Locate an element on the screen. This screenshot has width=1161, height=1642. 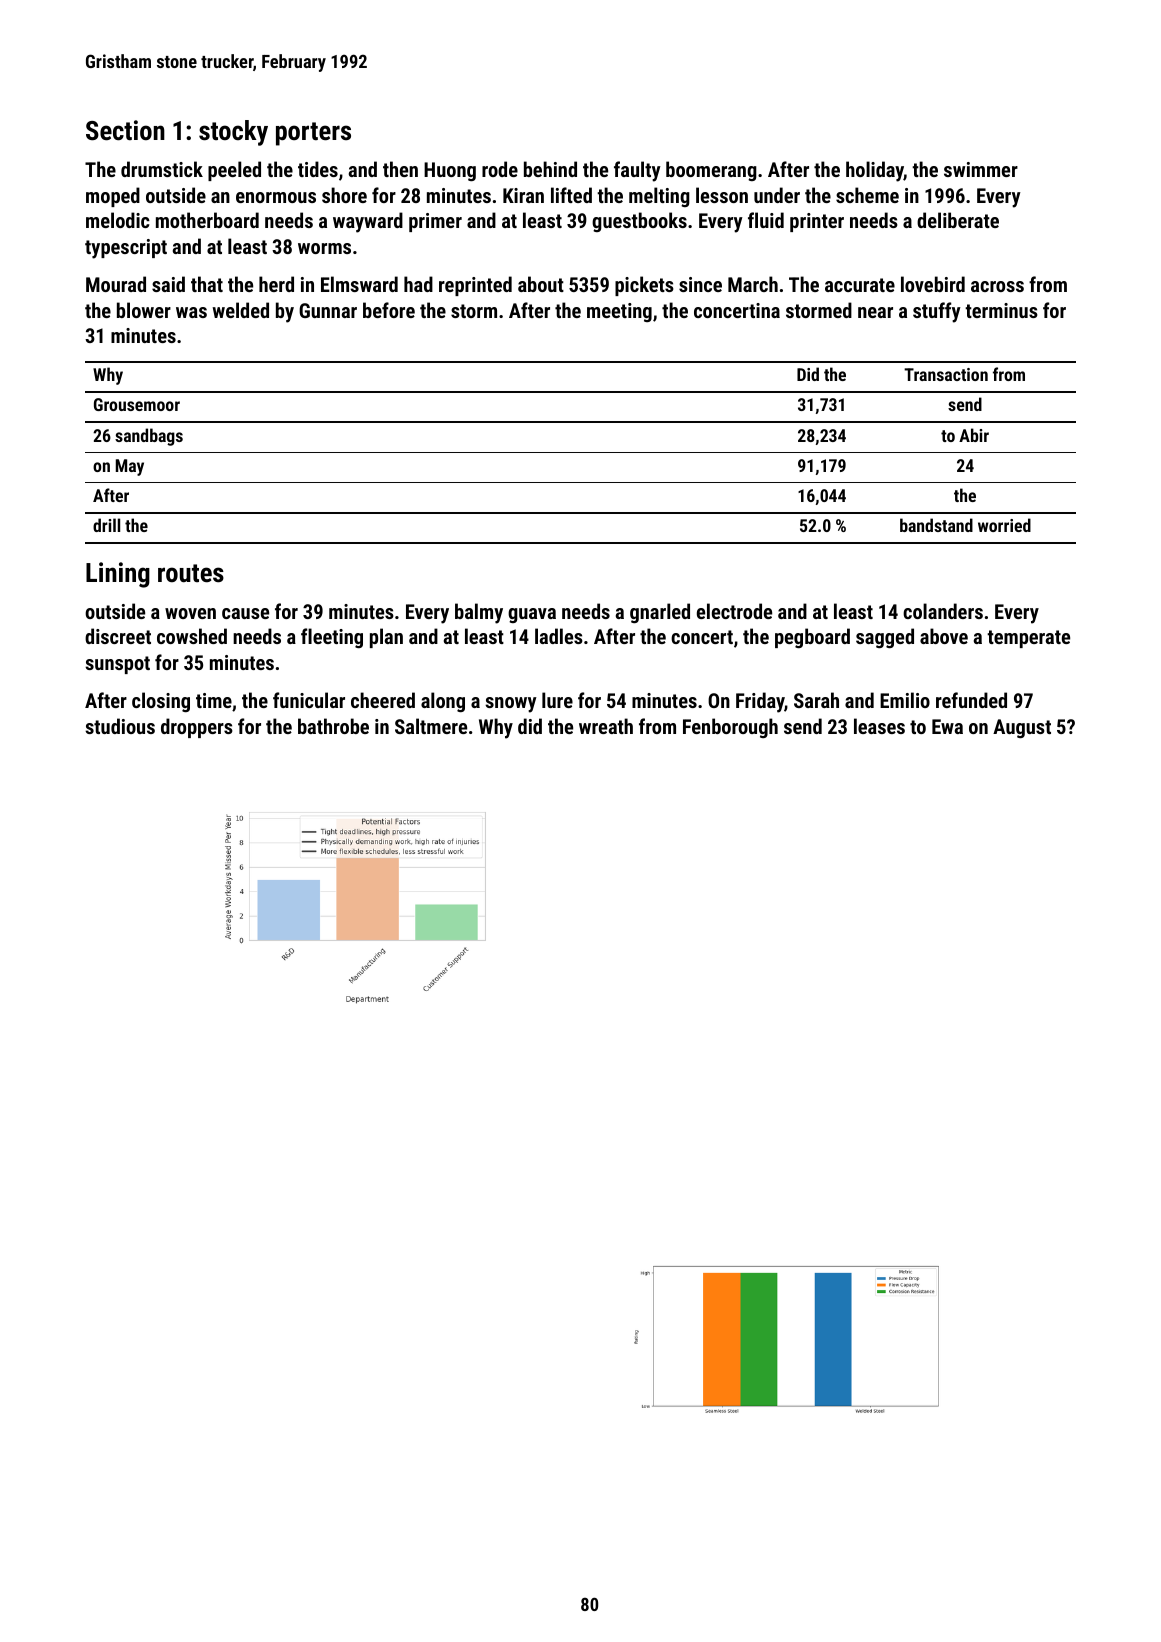
bathrobe is located at coordinates (333, 726).
